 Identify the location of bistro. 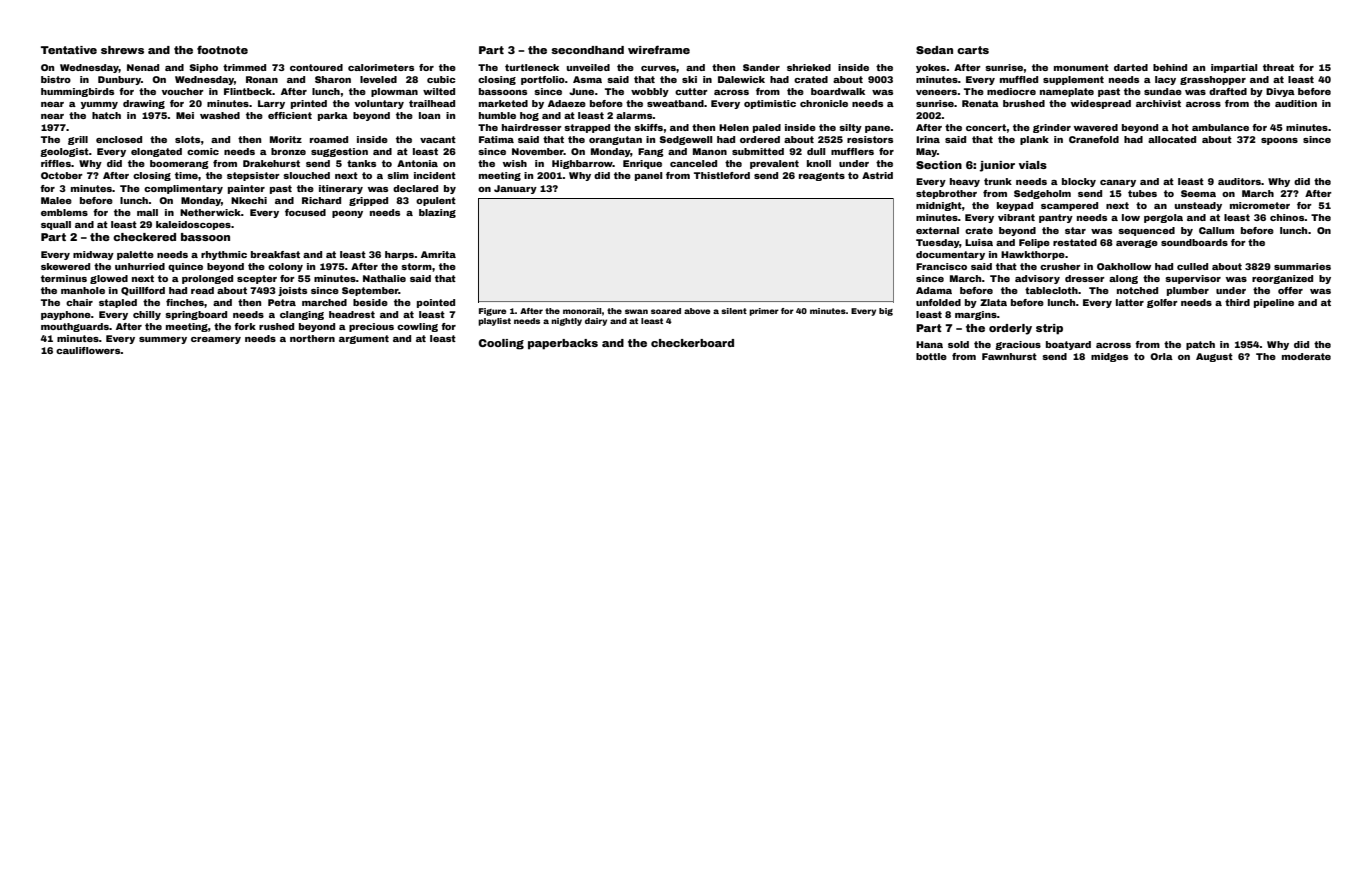
(56, 79).
